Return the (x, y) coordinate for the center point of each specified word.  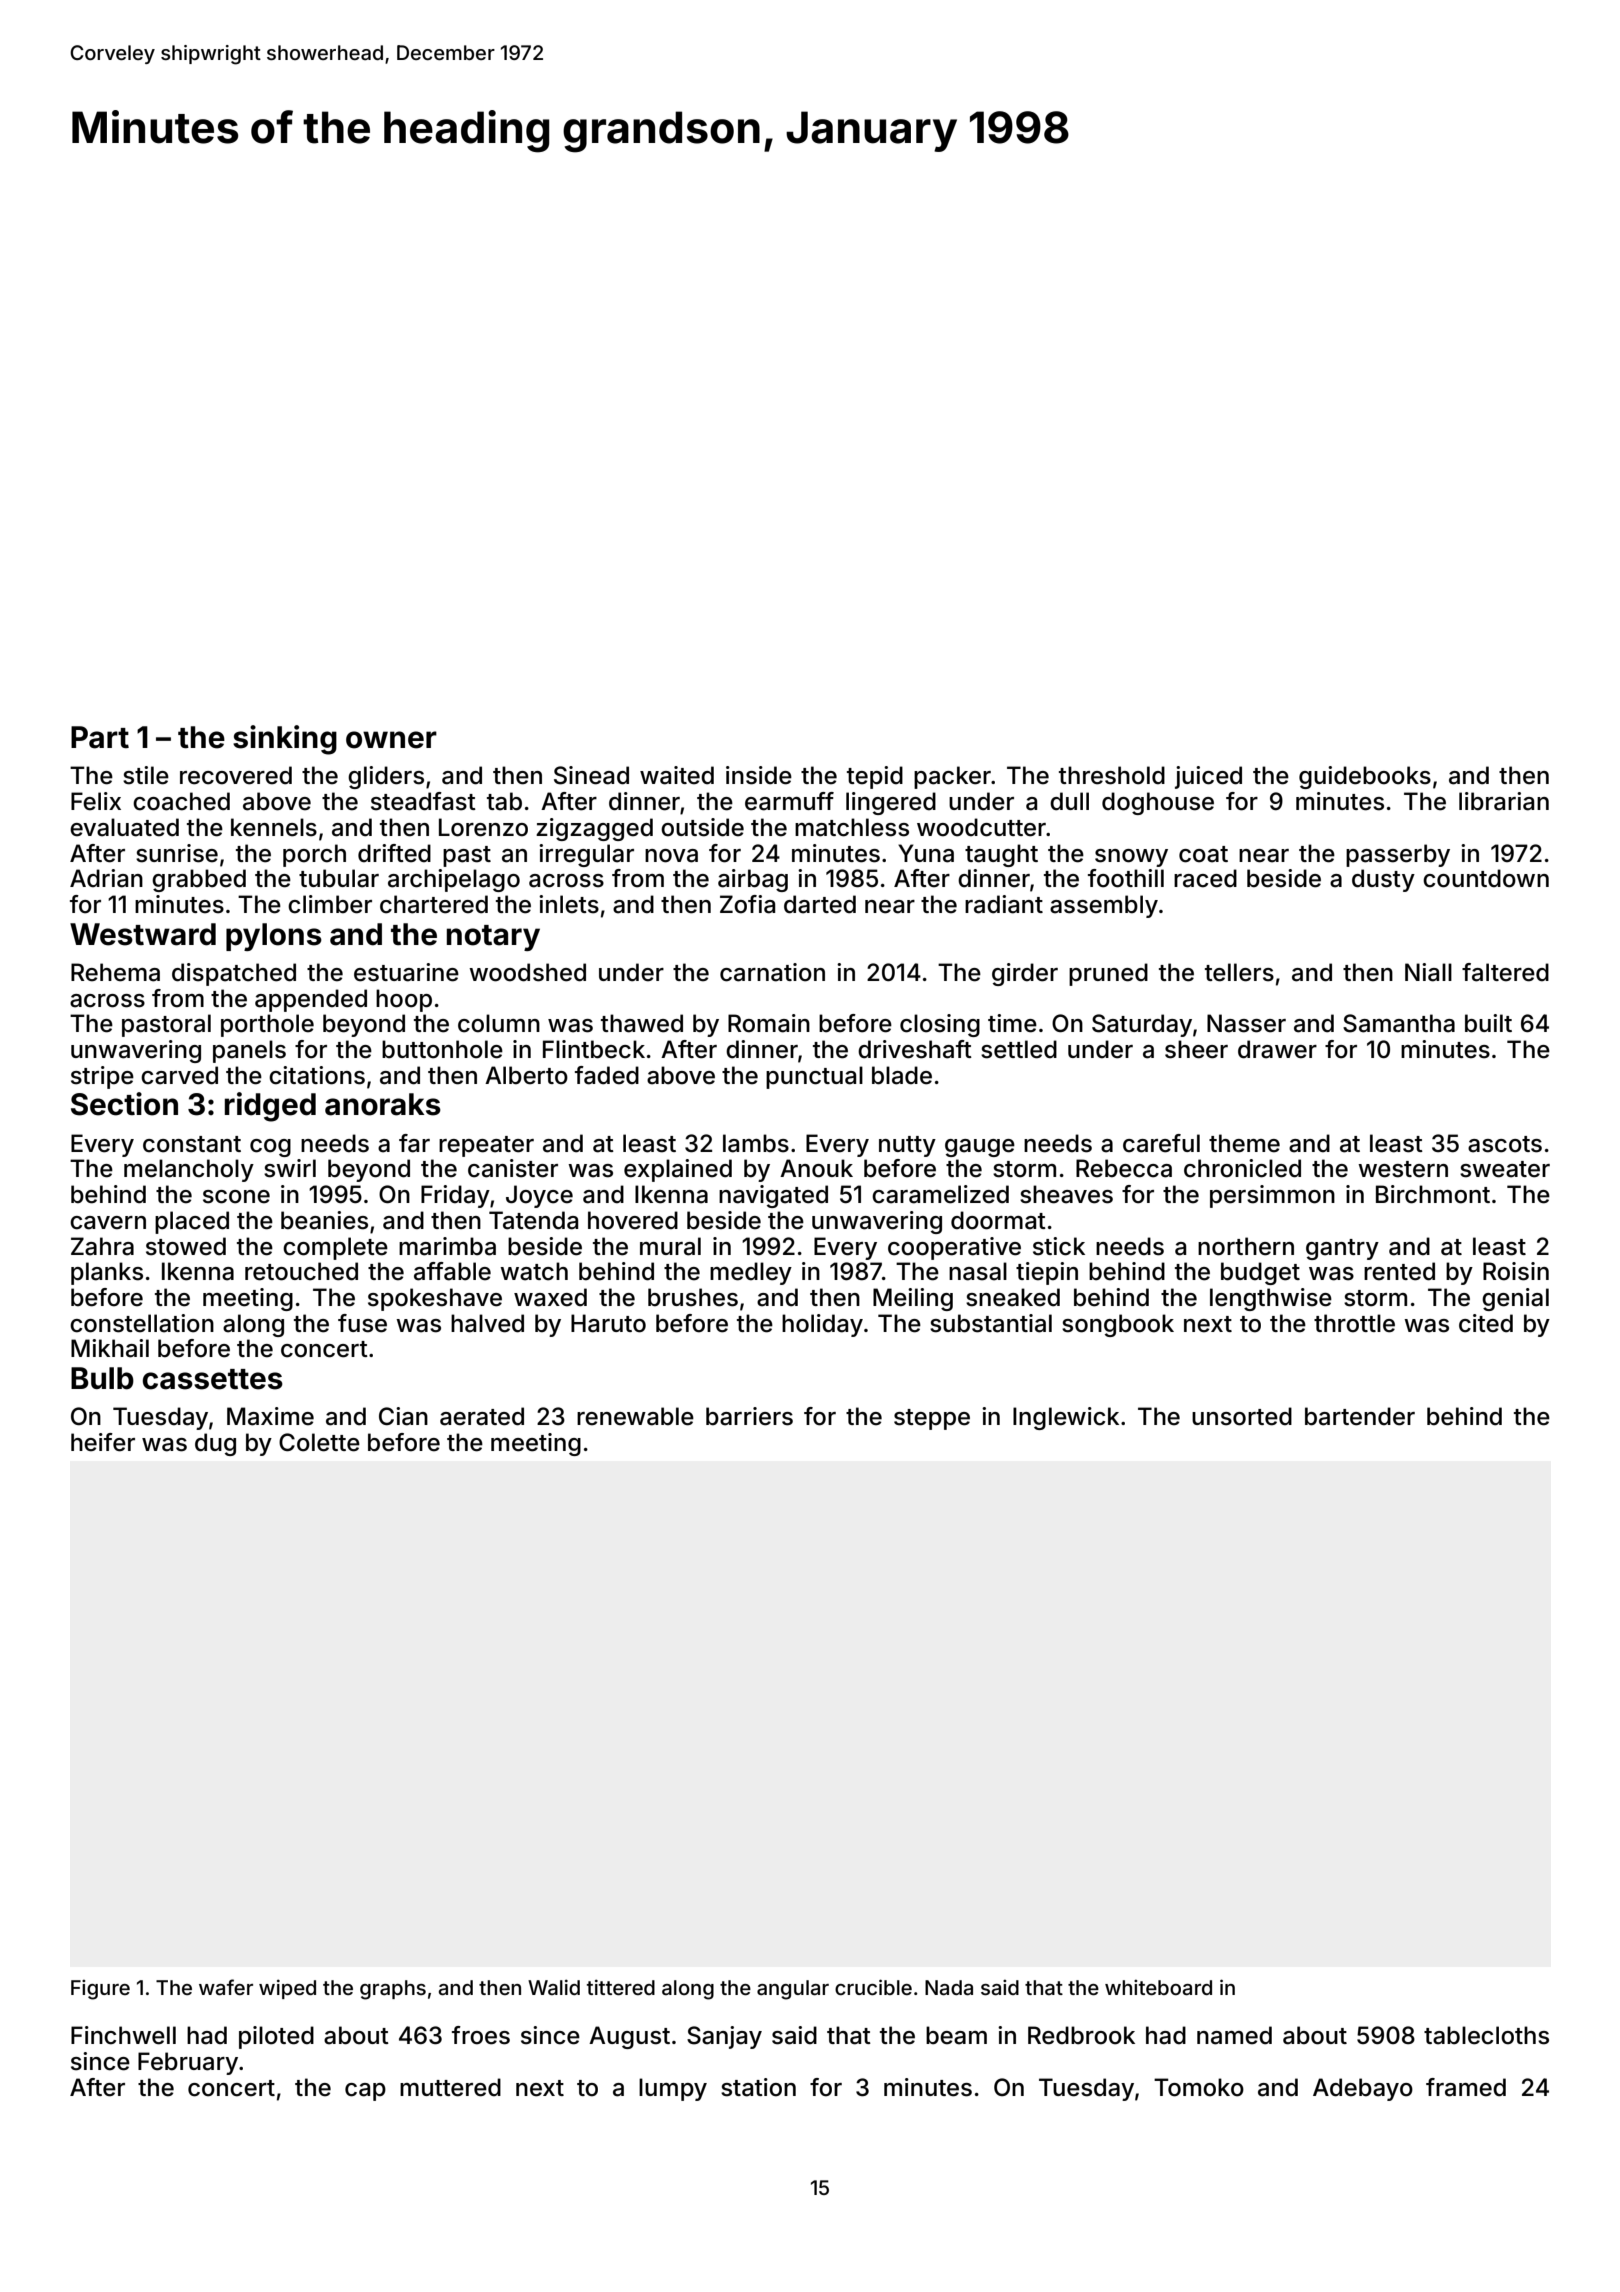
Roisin (1516, 1271)
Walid (554, 1987)
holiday (822, 1325)
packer (952, 777)
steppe (932, 1419)
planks (107, 1273)
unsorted (1242, 1416)
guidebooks (1365, 777)
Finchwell (123, 2035)
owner (391, 740)
